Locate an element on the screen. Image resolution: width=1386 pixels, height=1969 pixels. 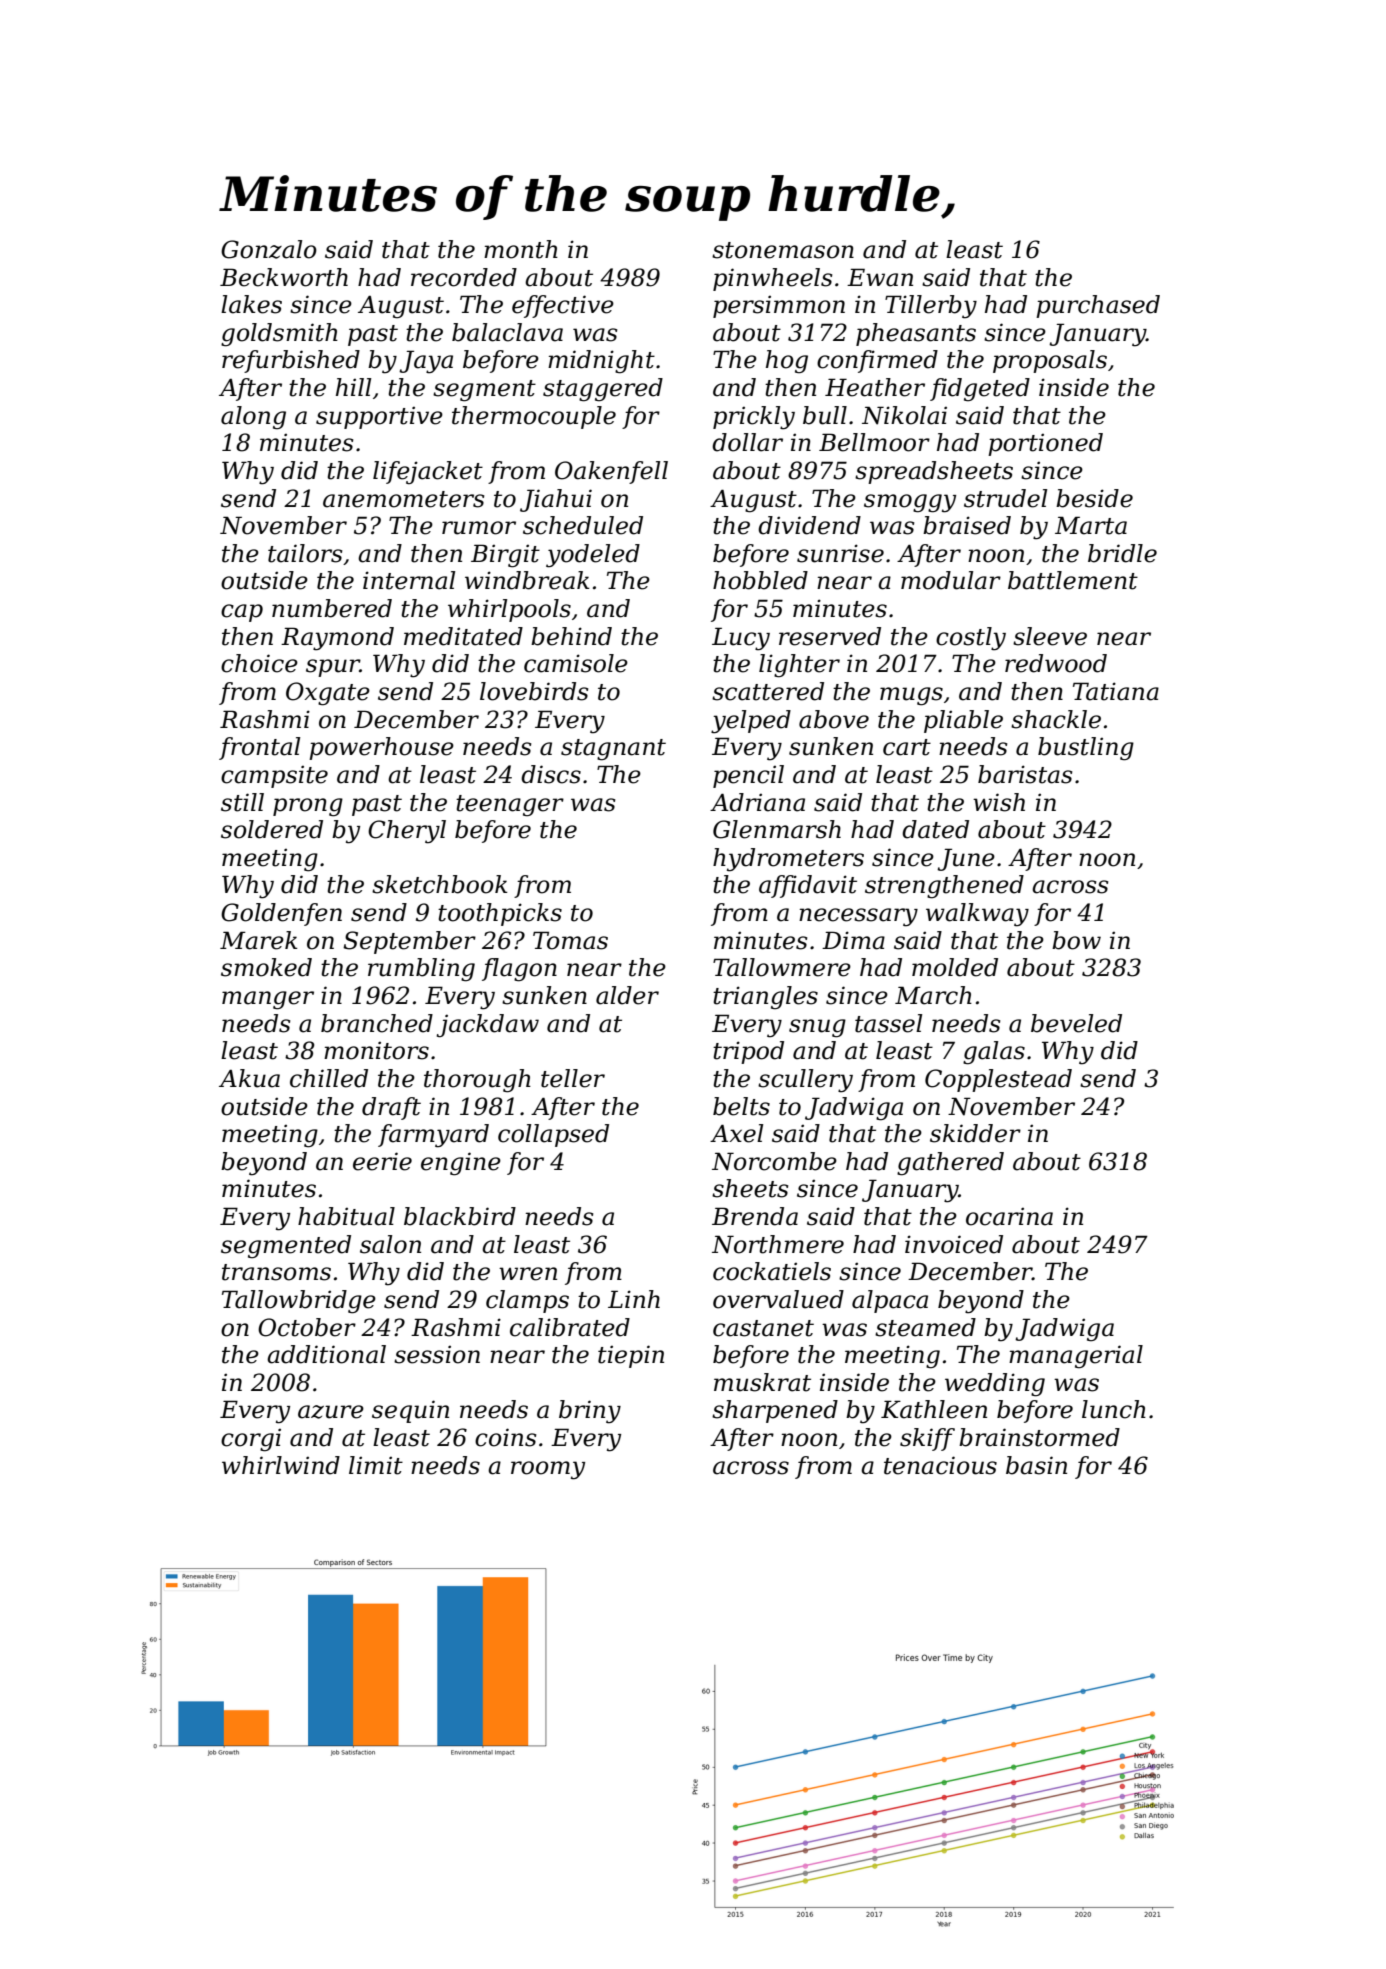
prickly is located at coordinates (754, 418).
